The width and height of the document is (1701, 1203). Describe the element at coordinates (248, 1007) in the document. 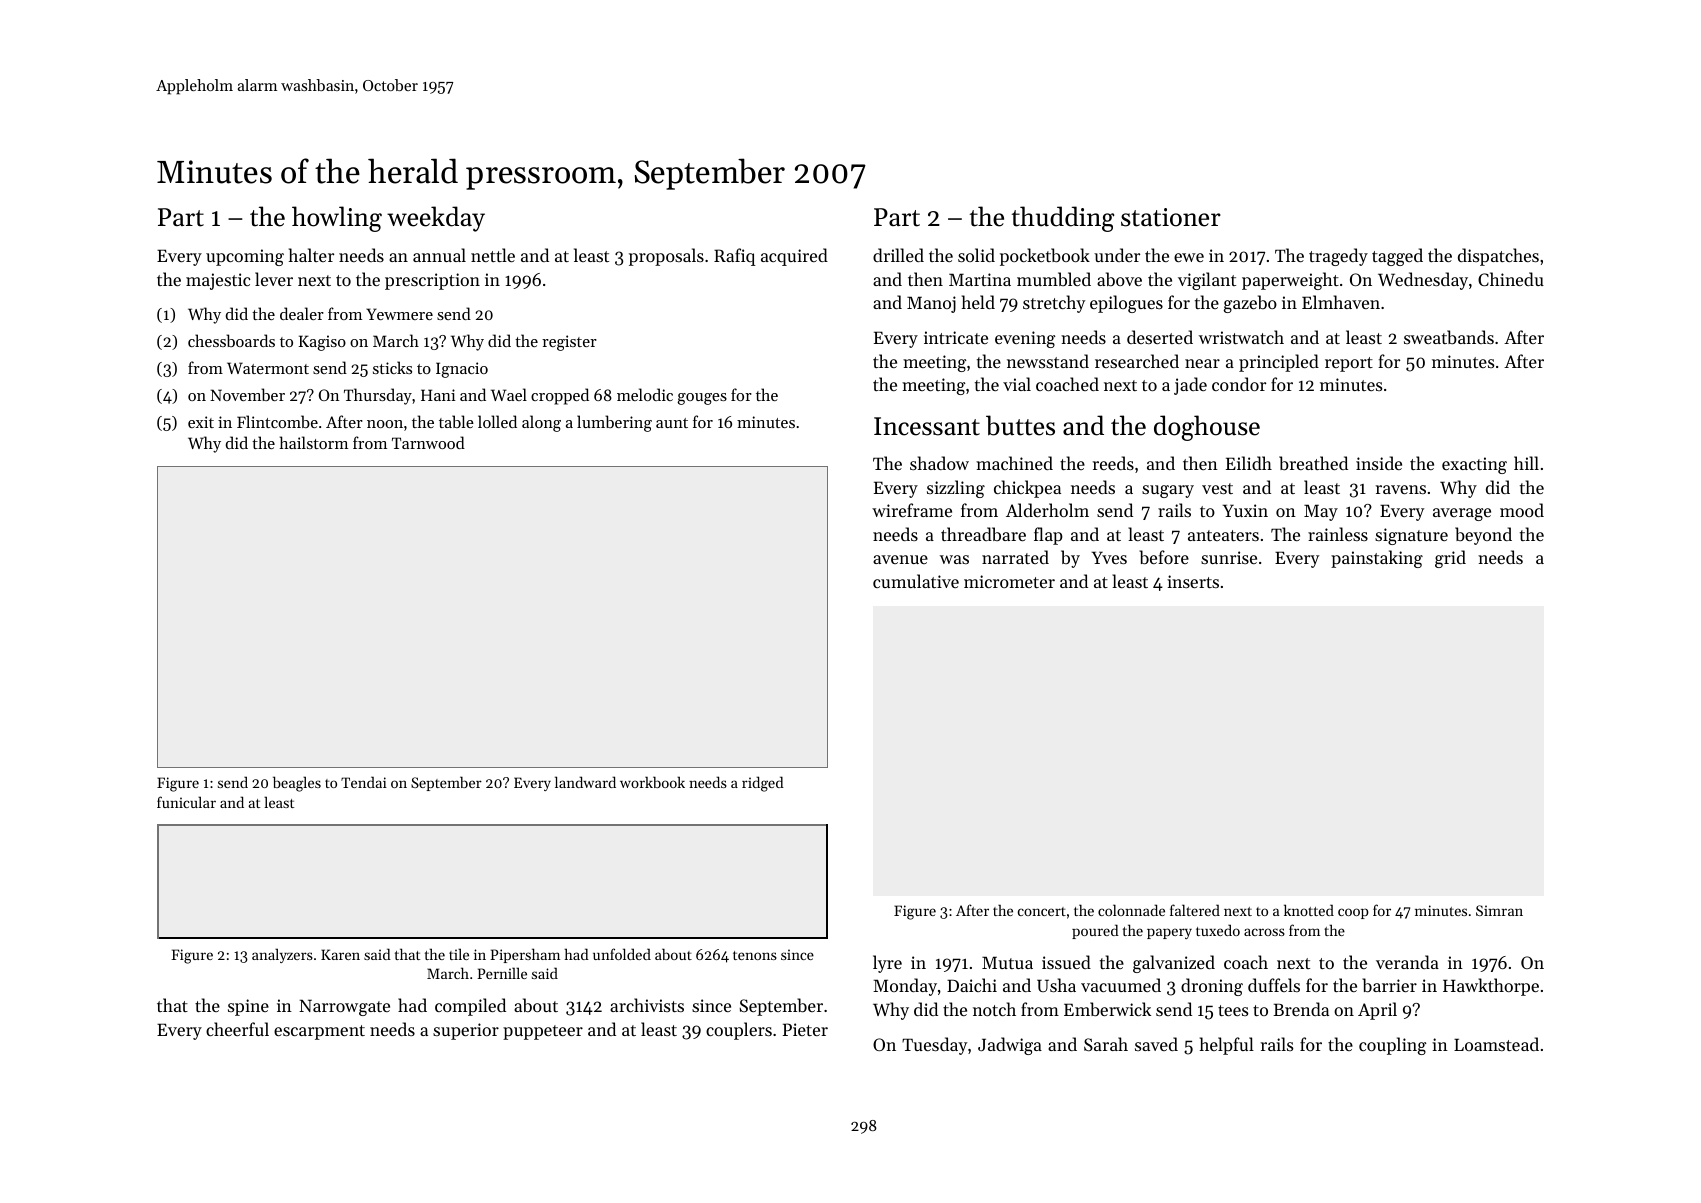

I see `spine` at that location.
